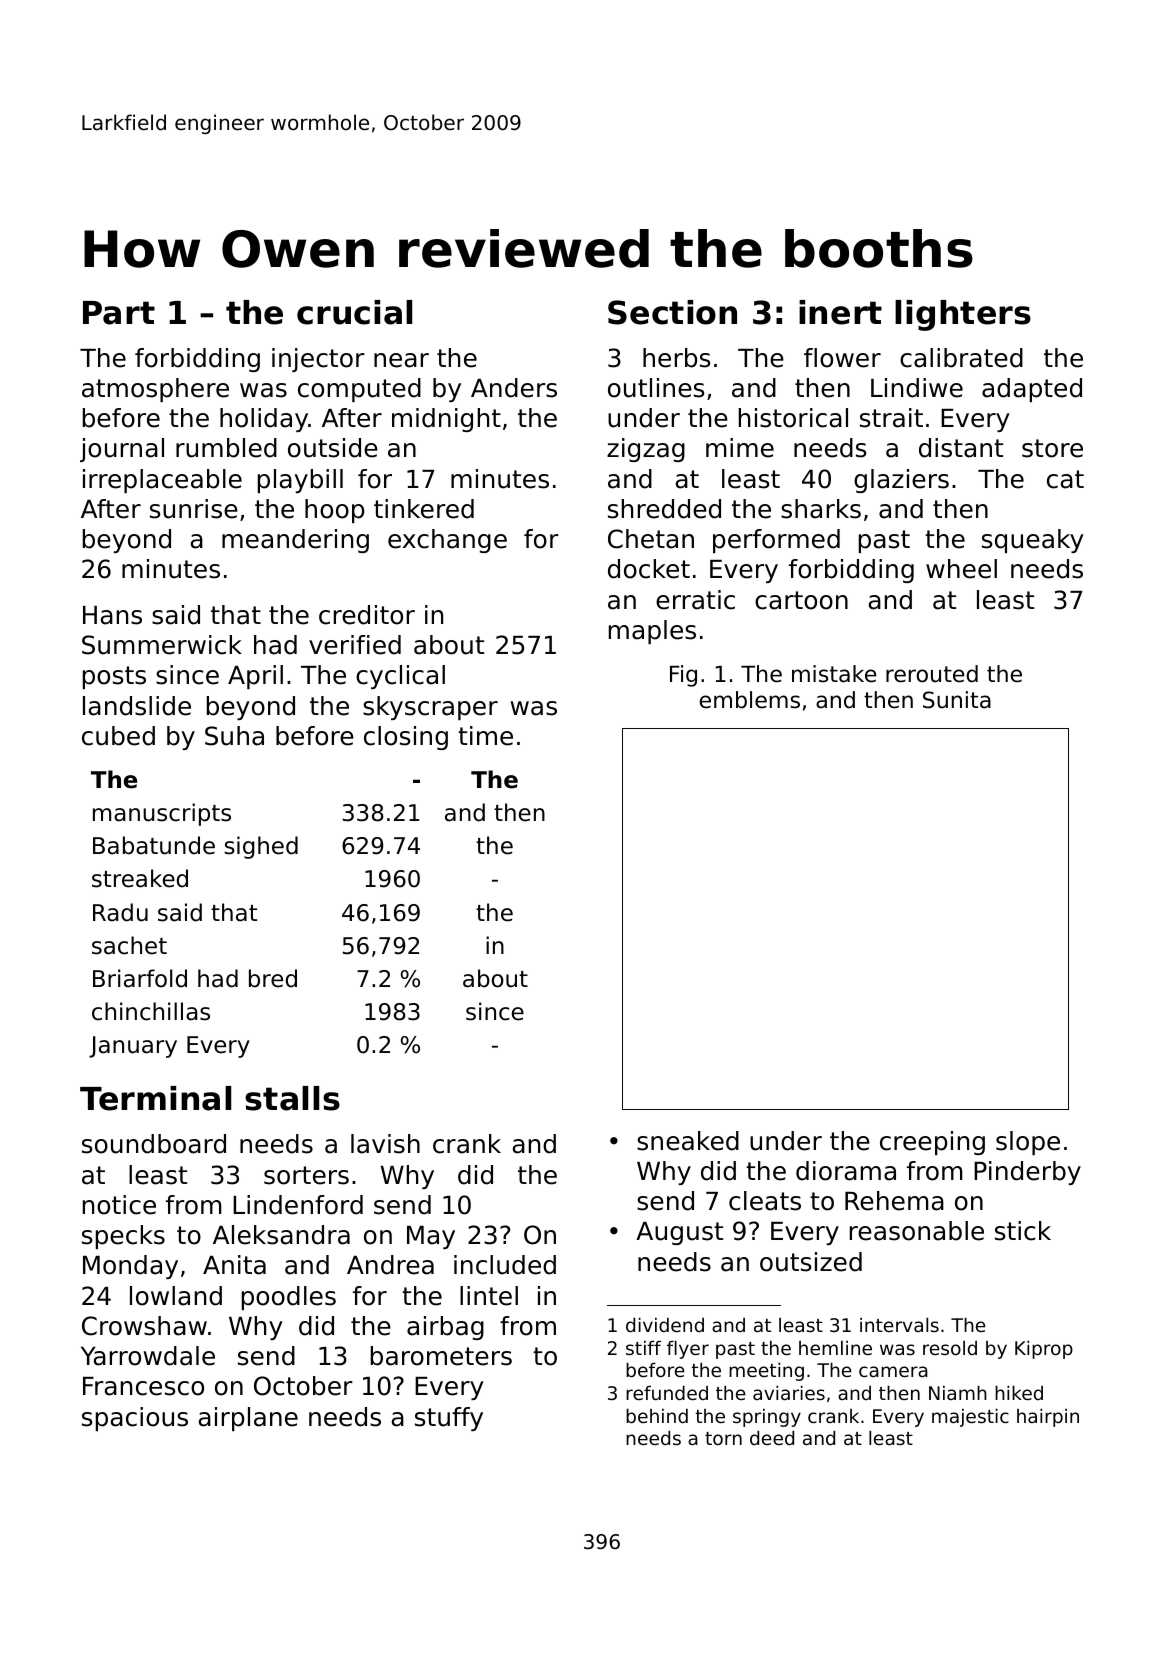 Image resolution: width=1165 pixels, height=1654 pixels. What do you see at coordinates (811, 1262) in the screenshot?
I see `outsized` at bounding box center [811, 1262].
